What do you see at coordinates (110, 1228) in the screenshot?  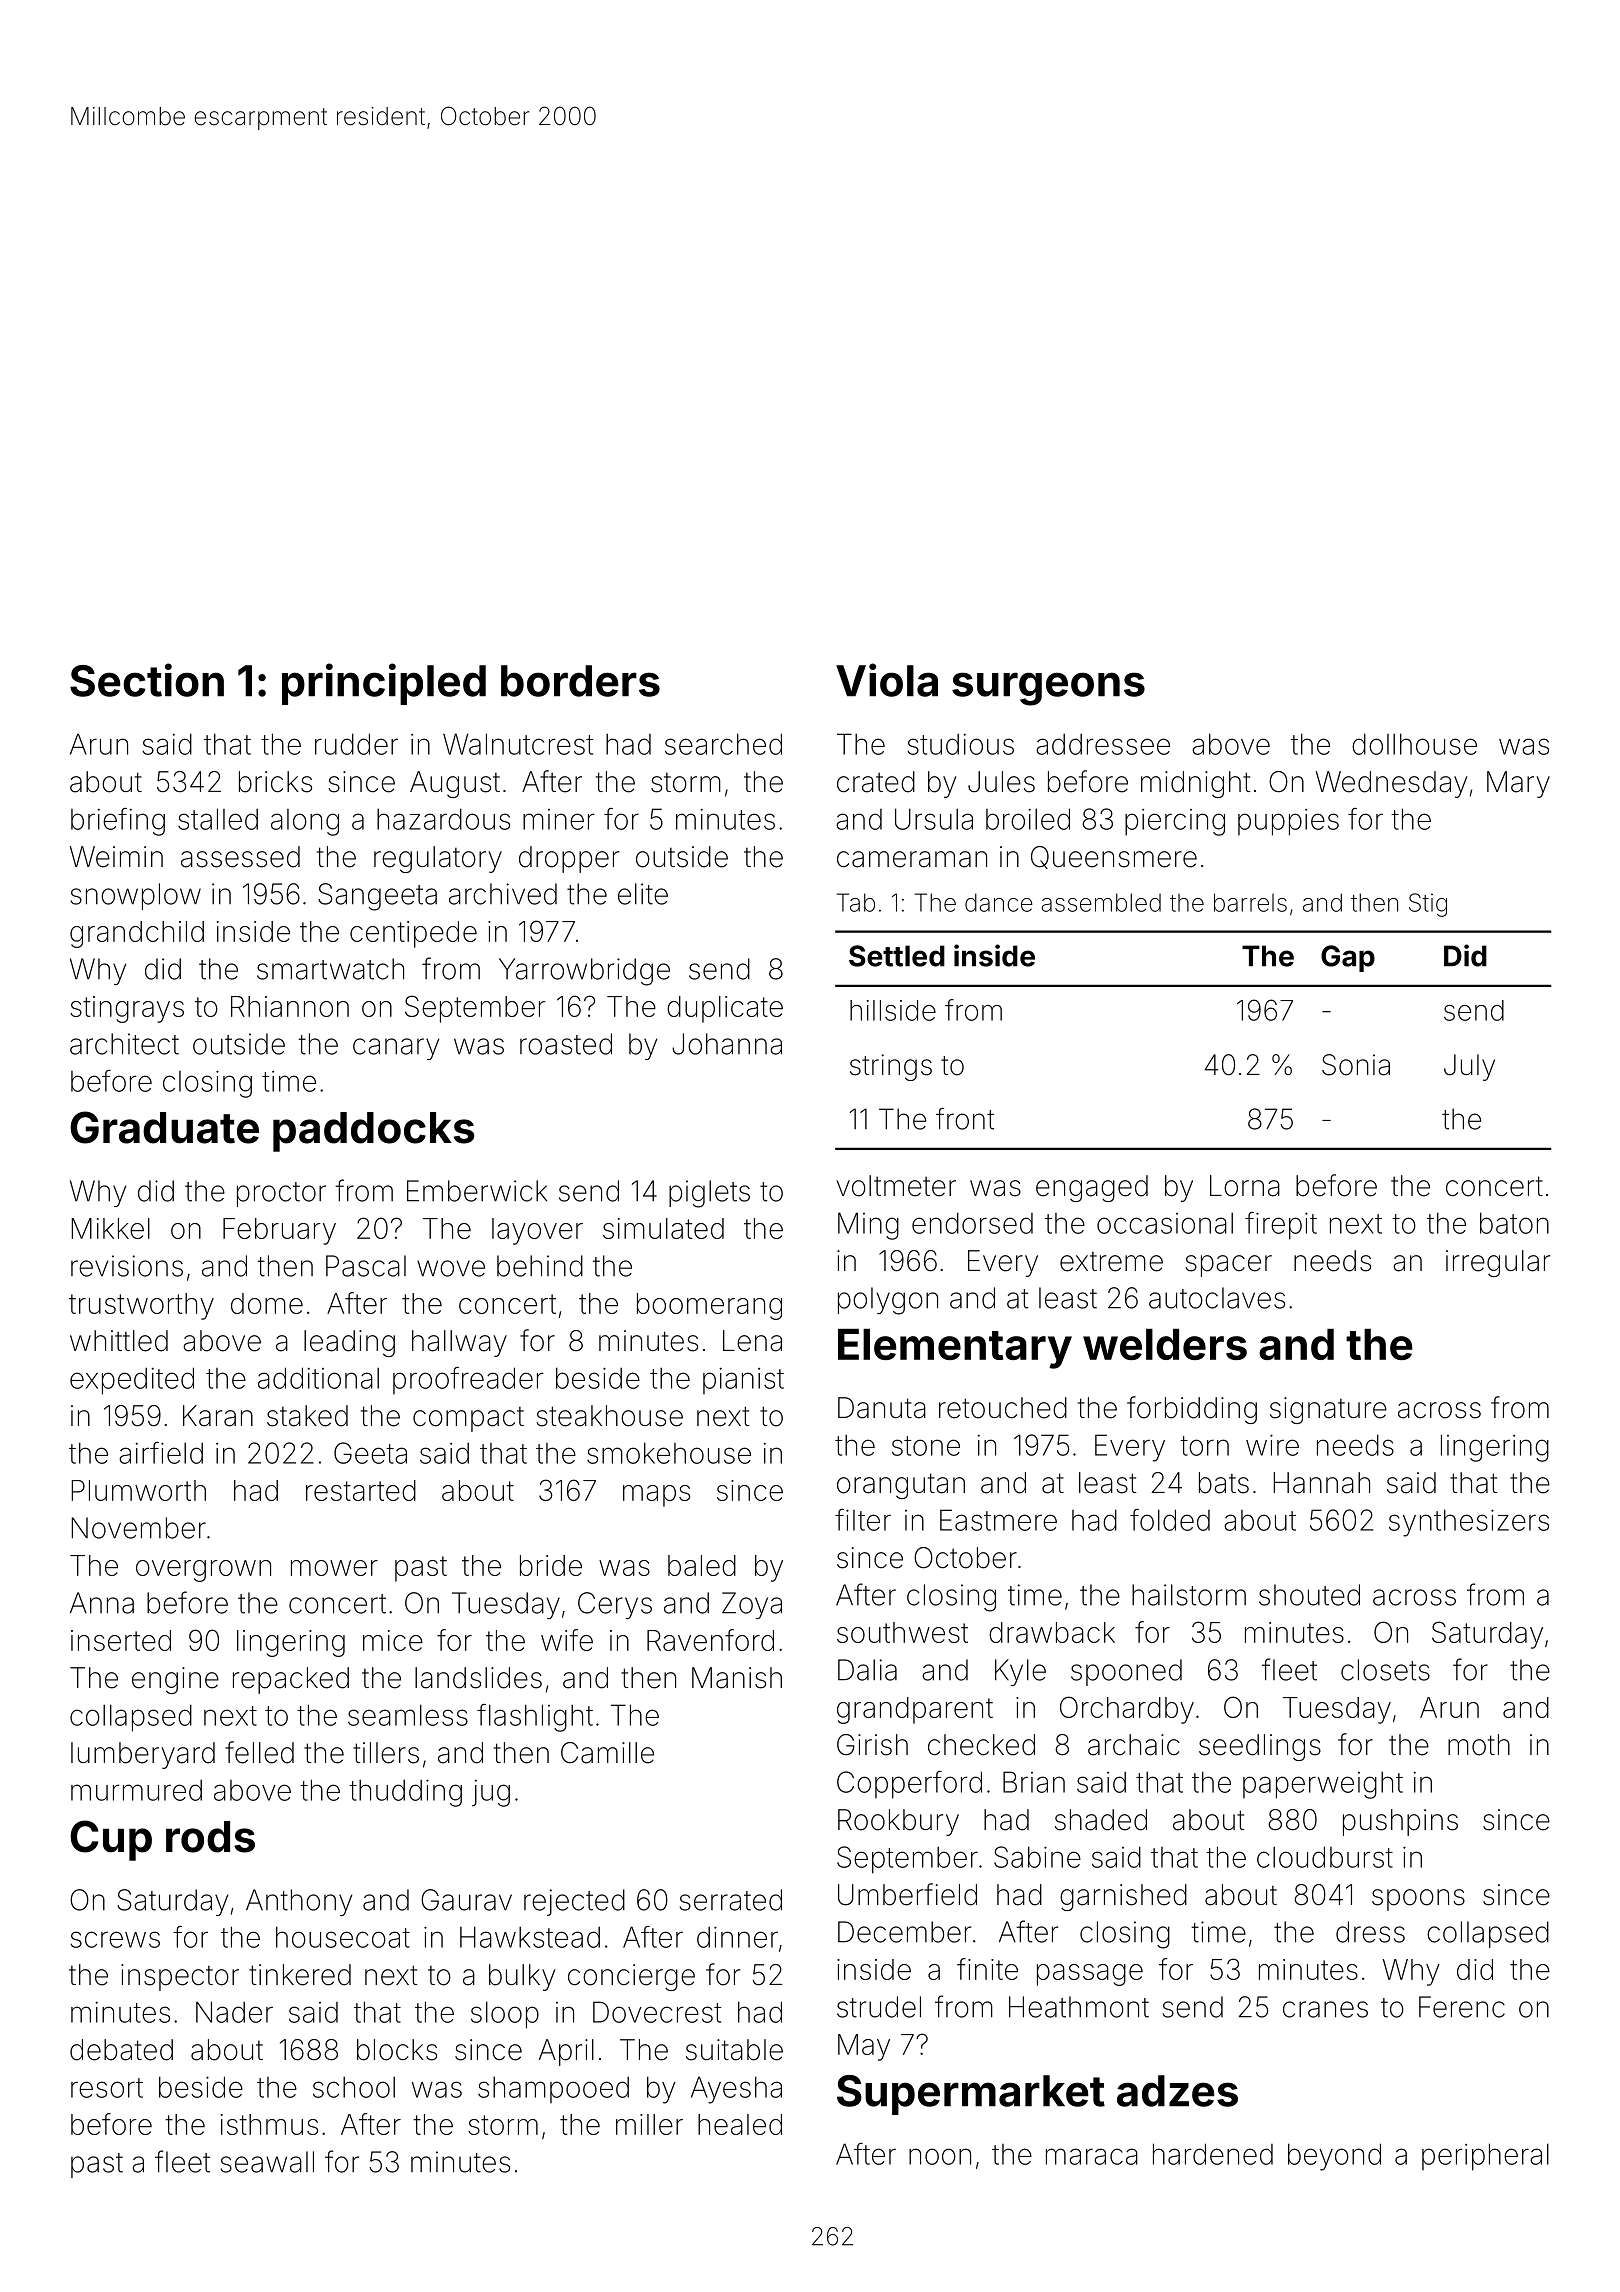 I see `Mikkel` at bounding box center [110, 1228].
